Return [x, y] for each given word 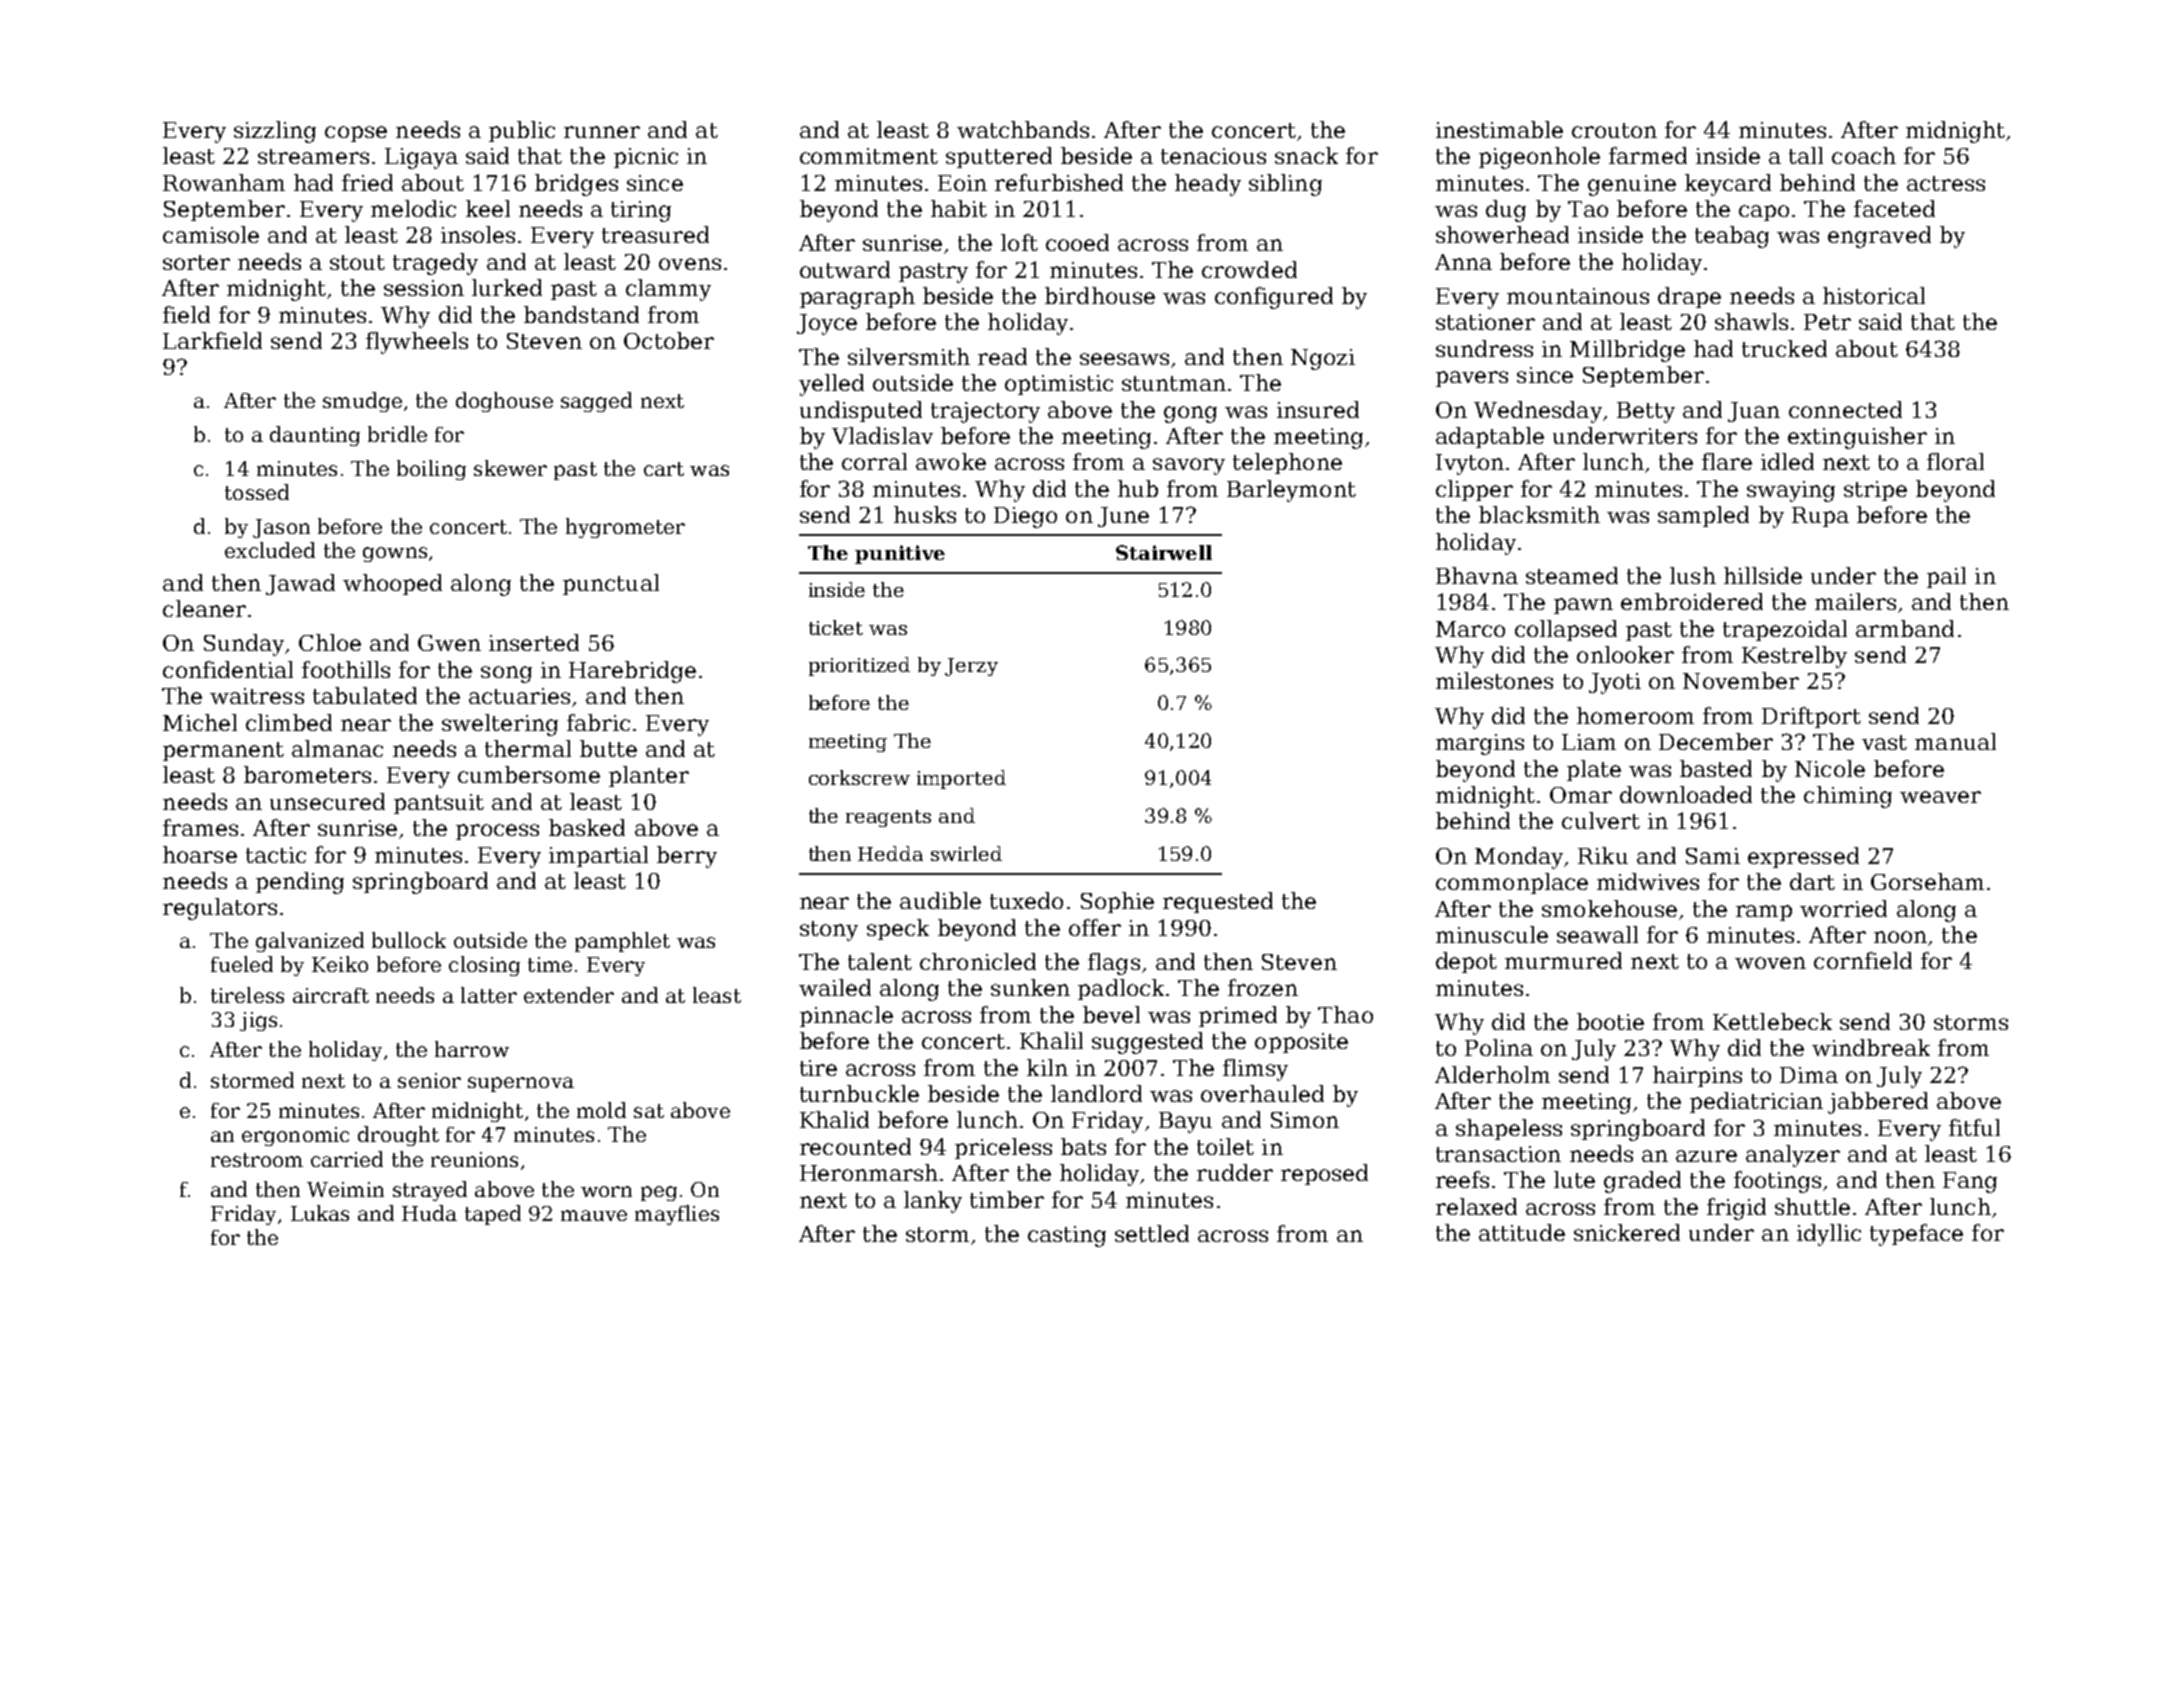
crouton [1614, 130]
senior [429, 1080]
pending [300, 883]
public [522, 131]
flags [1114, 964]
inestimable [1499, 129]
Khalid [834, 1119]
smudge [362, 402]
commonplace [1512, 883]
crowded [1249, 269]
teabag [1732, 237]
